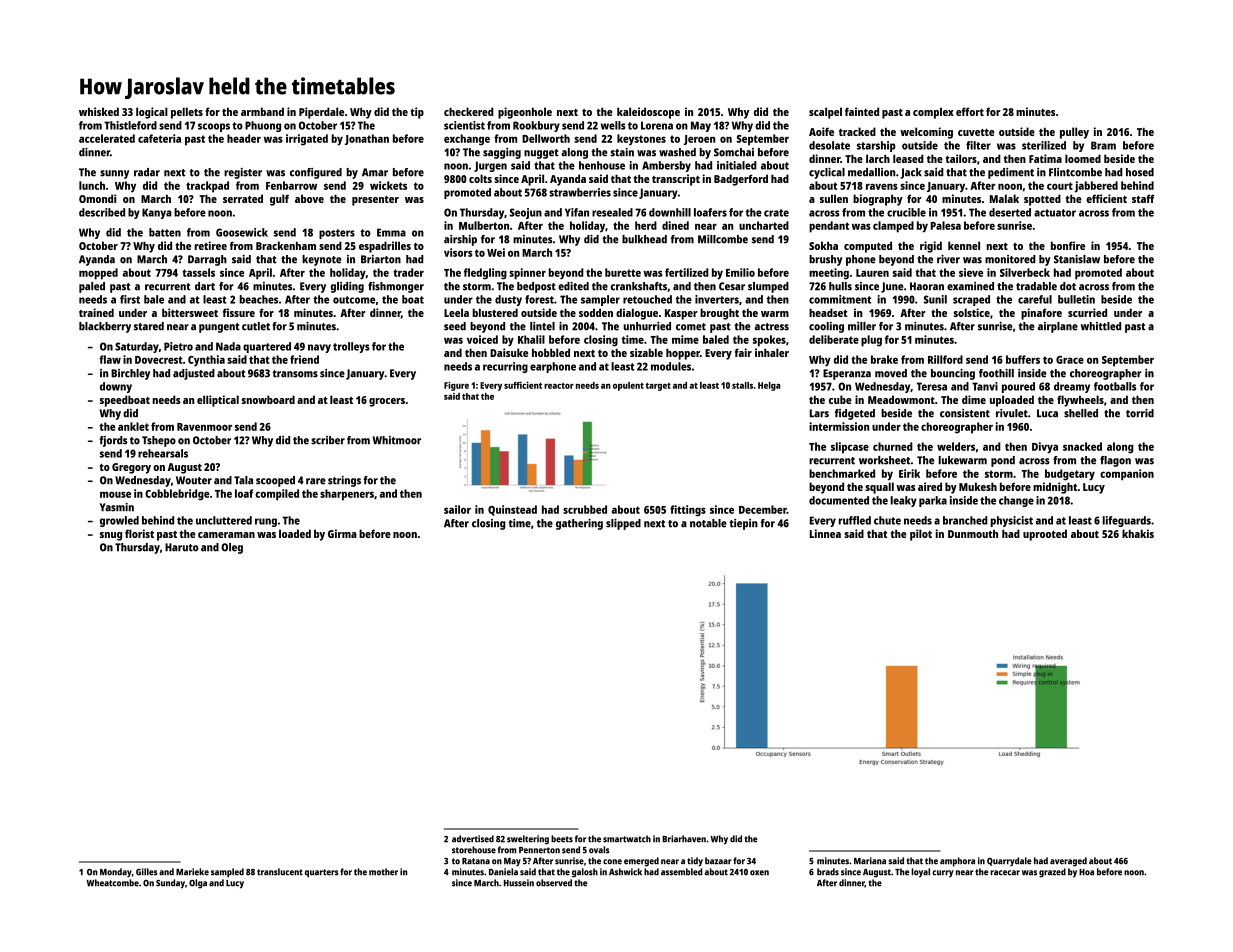 The height and width of the page is (952, 1233). What do you see at coordinates (562, 839) in the page?
I see `beets` at bounding box center [562, 839].
